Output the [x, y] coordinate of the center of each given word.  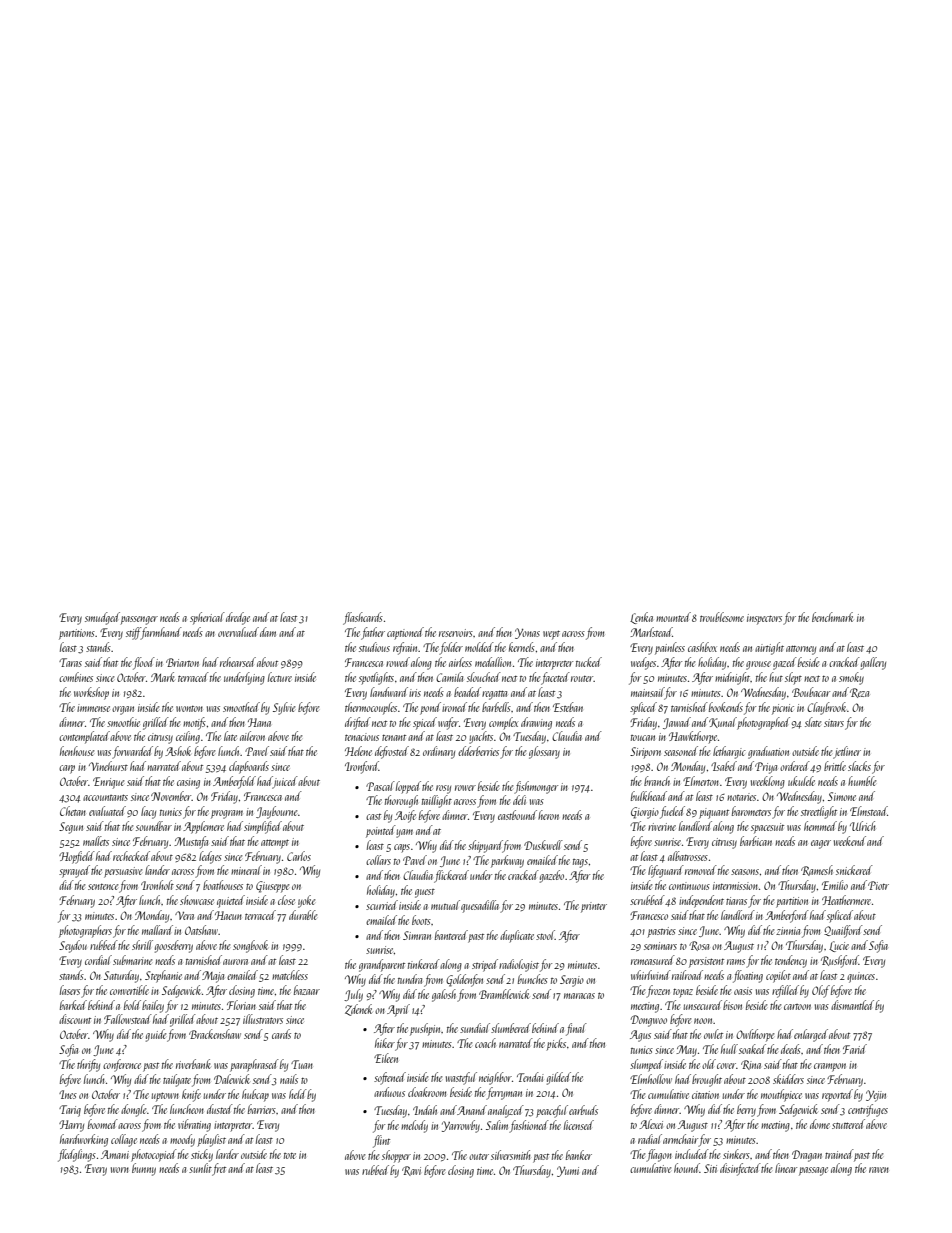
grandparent [382, 965]
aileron [252, 736]
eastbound [517, 815]
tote [290, 1156]
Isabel [724, 766]
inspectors [764, 619]
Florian [241, 1005]
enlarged [811, 1035]
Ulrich [862, 826]
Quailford [843, 931]
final [576, 1029]
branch [657, 781]
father [373, 633]
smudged [102, 618]
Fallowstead [128, 1019]
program [227, 814]
